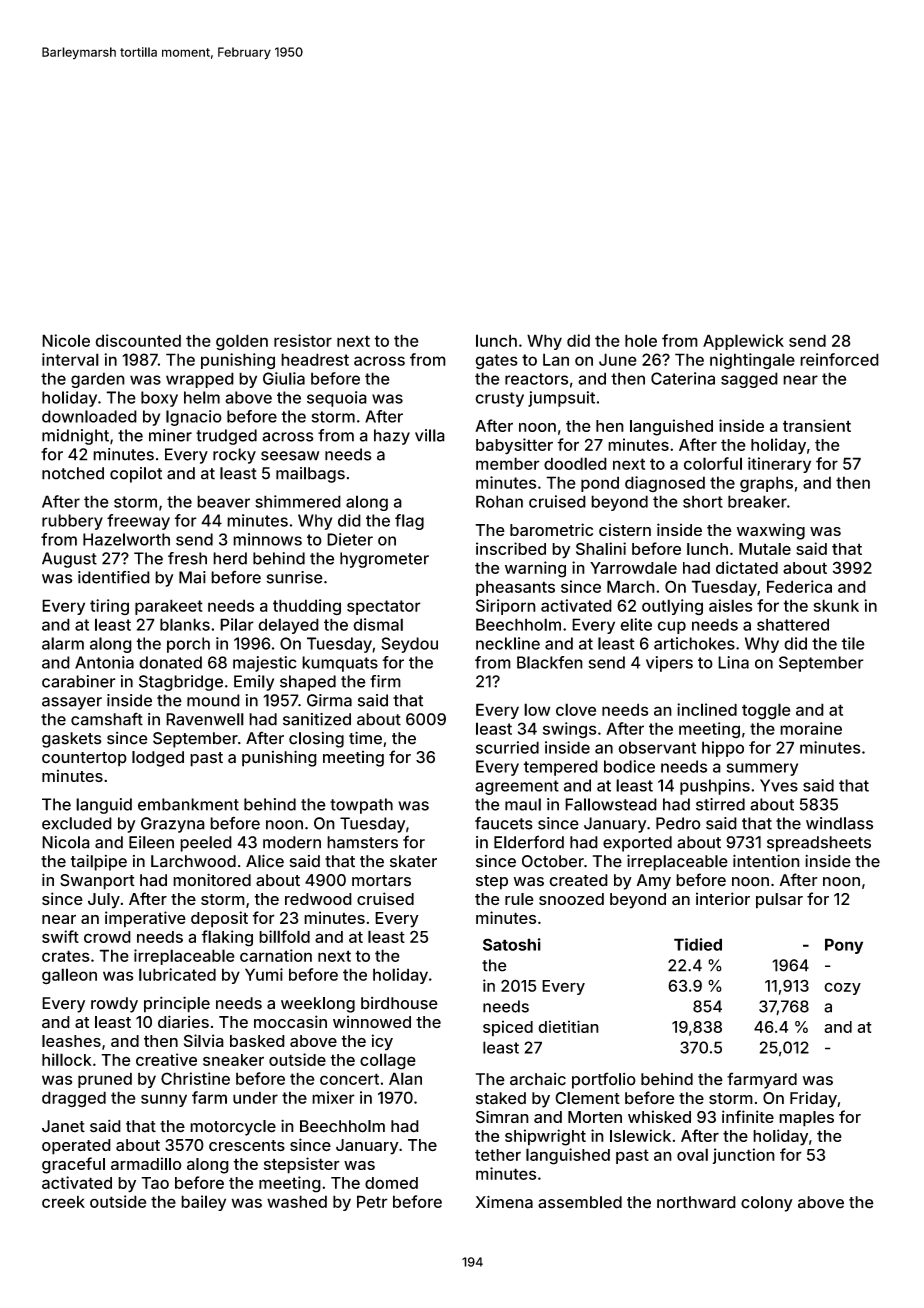 The height and width of the image is (1308, 924). I want to click on villa, so click(430, 435).
